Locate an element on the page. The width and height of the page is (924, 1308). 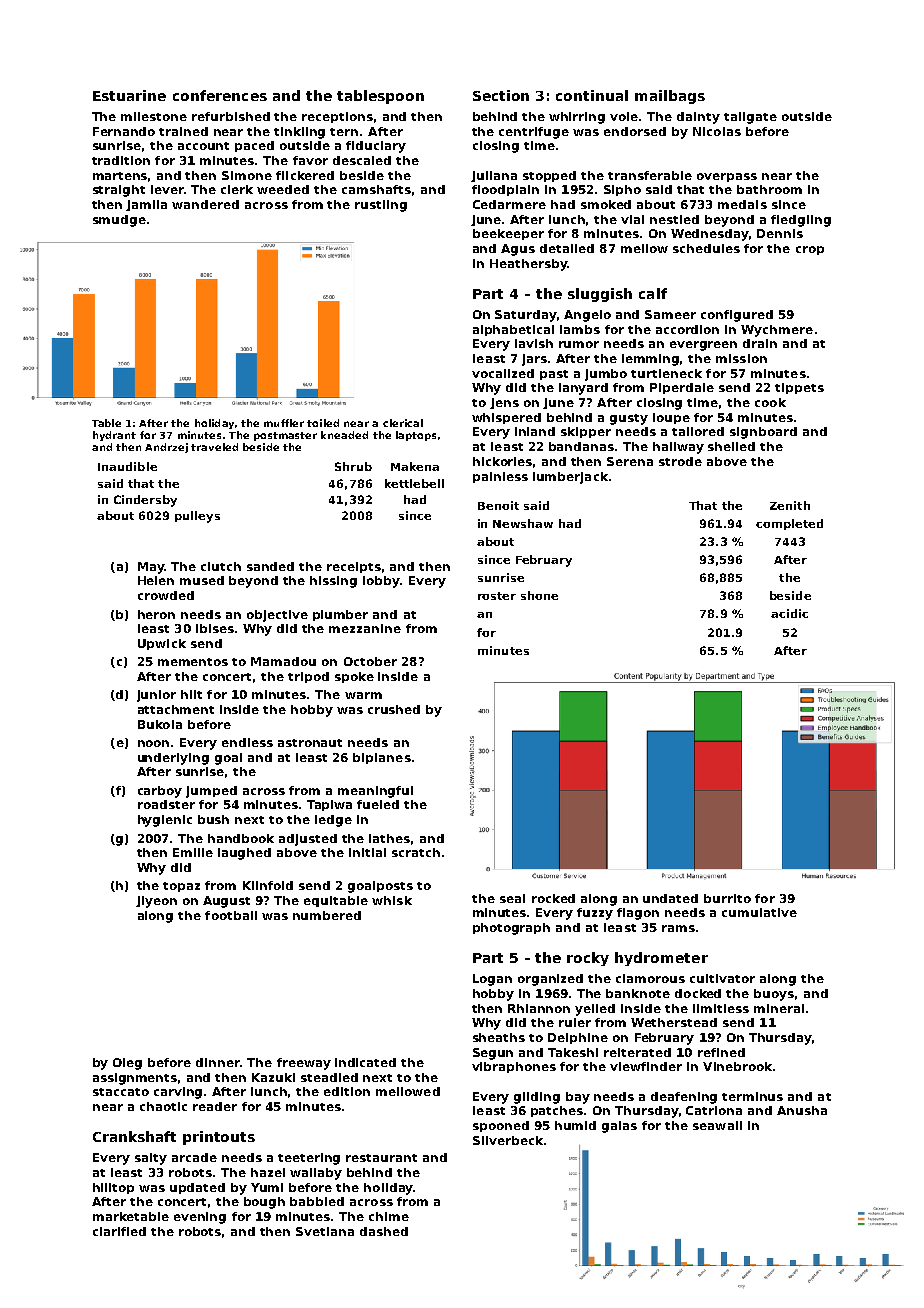
Anusha is located at coordinates (802, 1110).
